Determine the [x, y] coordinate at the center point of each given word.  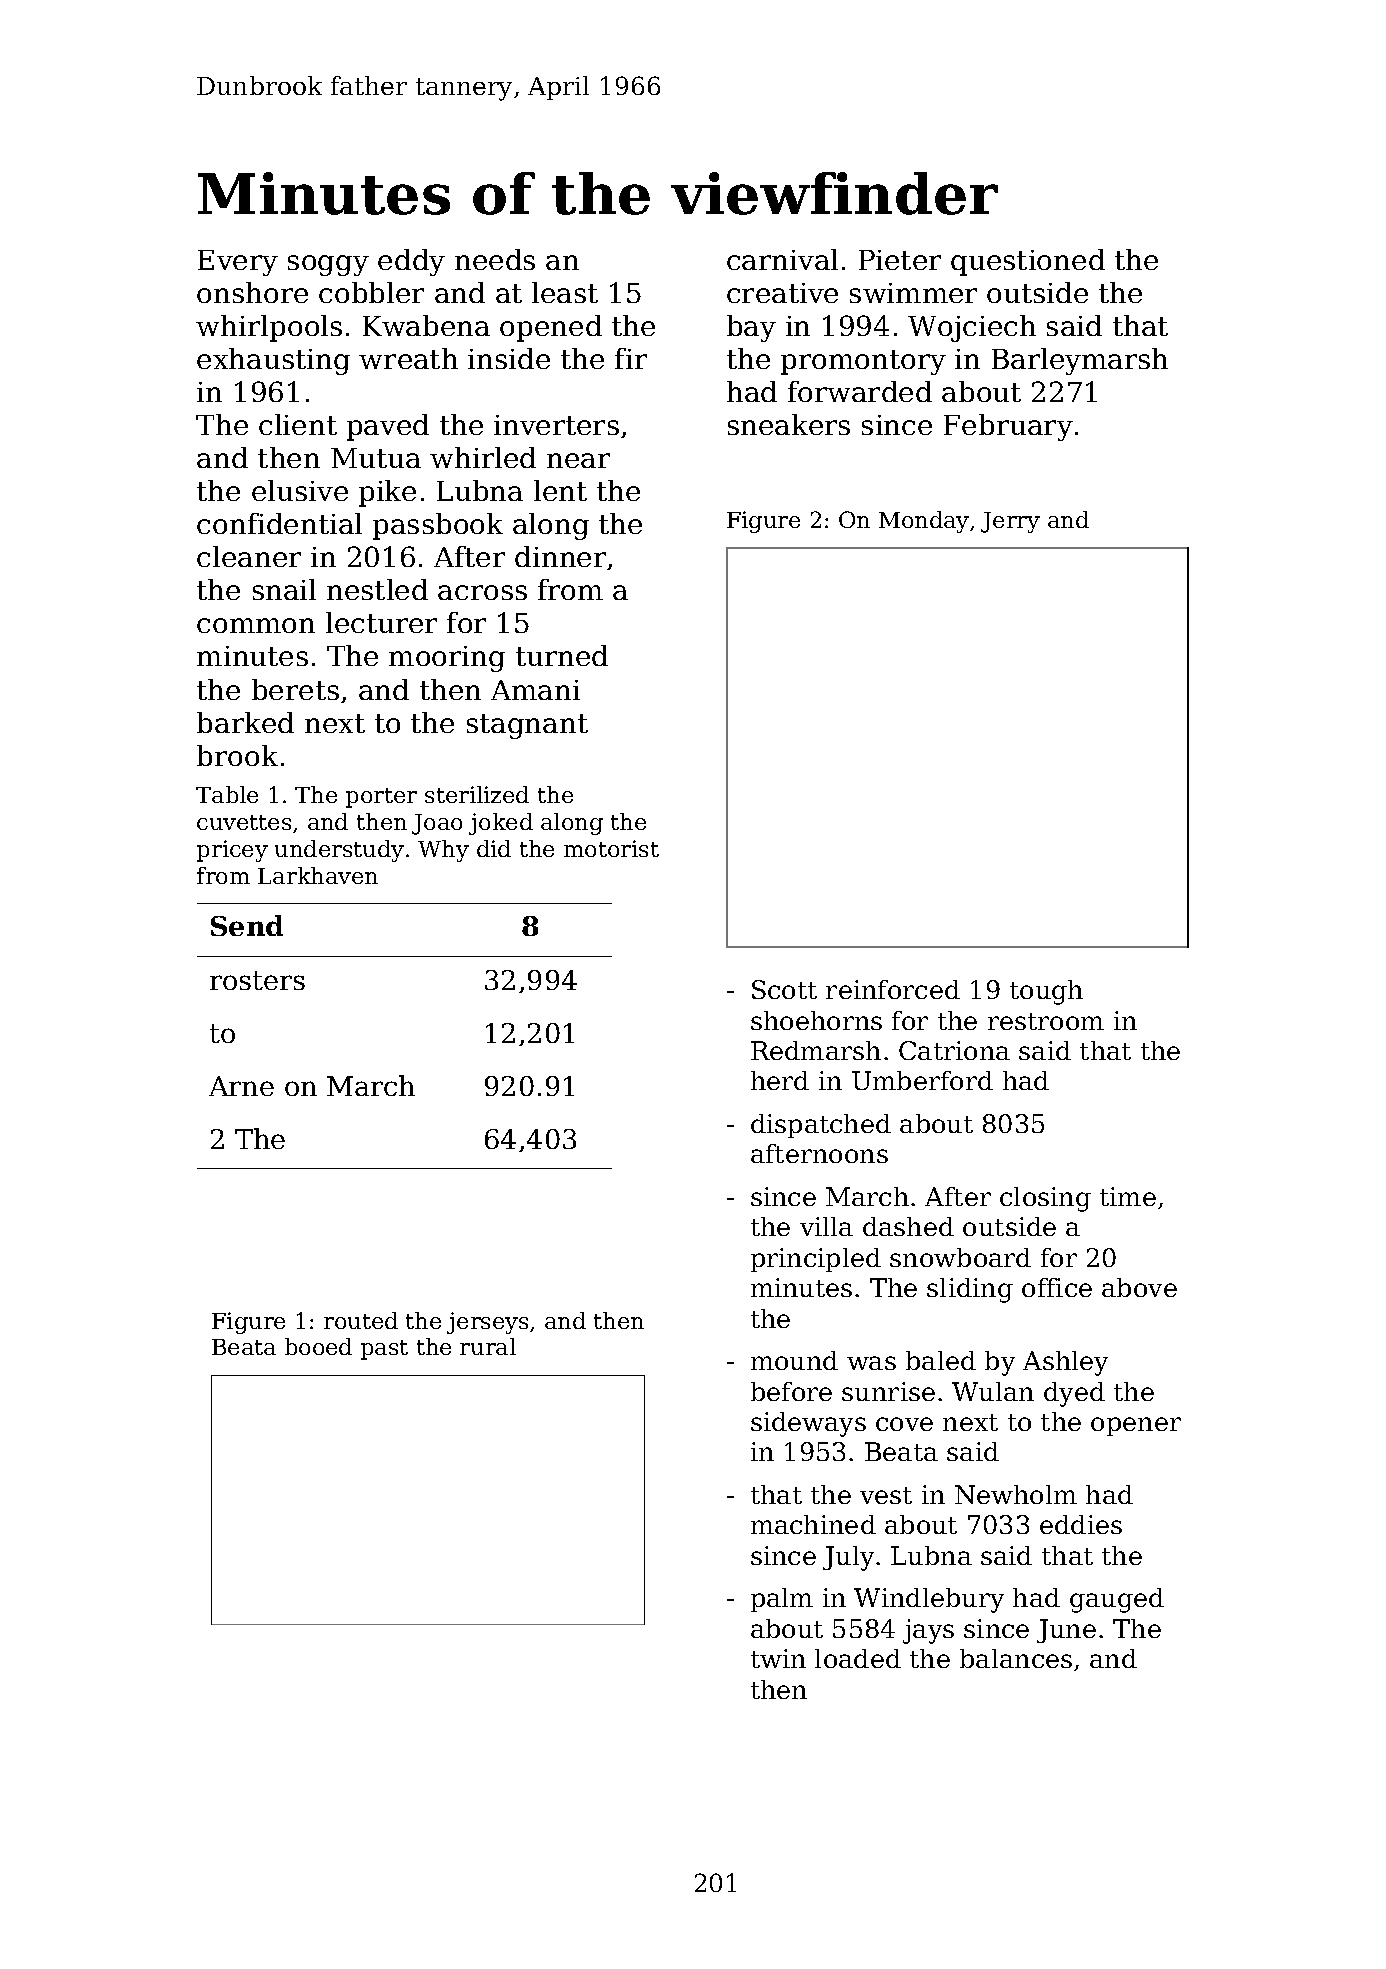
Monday [924, 522]
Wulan [993, 1391]
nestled [377, 589]
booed [318, 1346]
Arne [241, 1086]
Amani [535, 690]
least [565, 292]
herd [780, 1080]
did [494, 848]
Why [443, 851]
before [791, 1391]
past [384, 1350]
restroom [1046, 1021]
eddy [411, 262]
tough [1046, 992]
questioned [1028, 262]
